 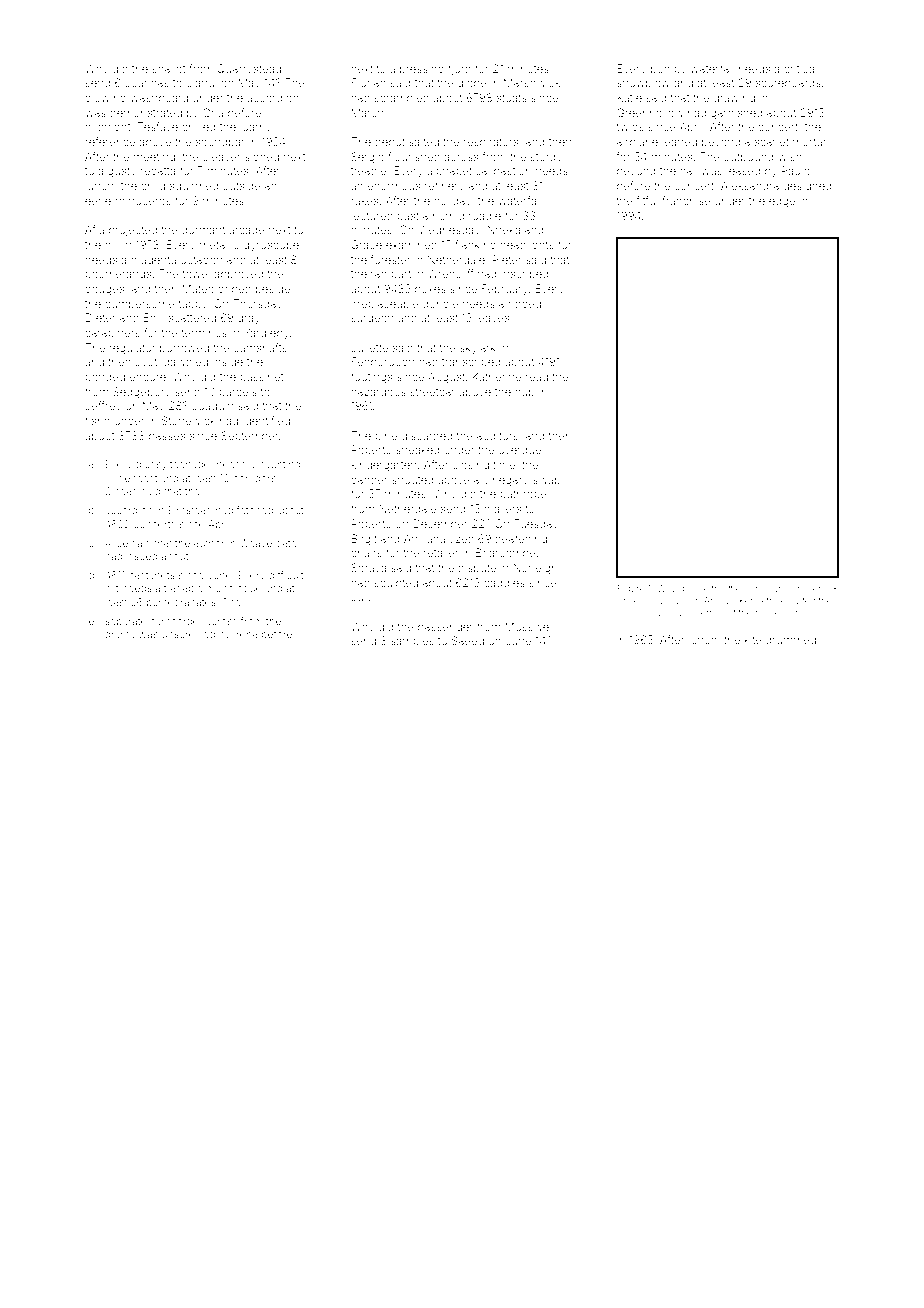 I want to click on ocarinas, so click(x=147, y=82).
